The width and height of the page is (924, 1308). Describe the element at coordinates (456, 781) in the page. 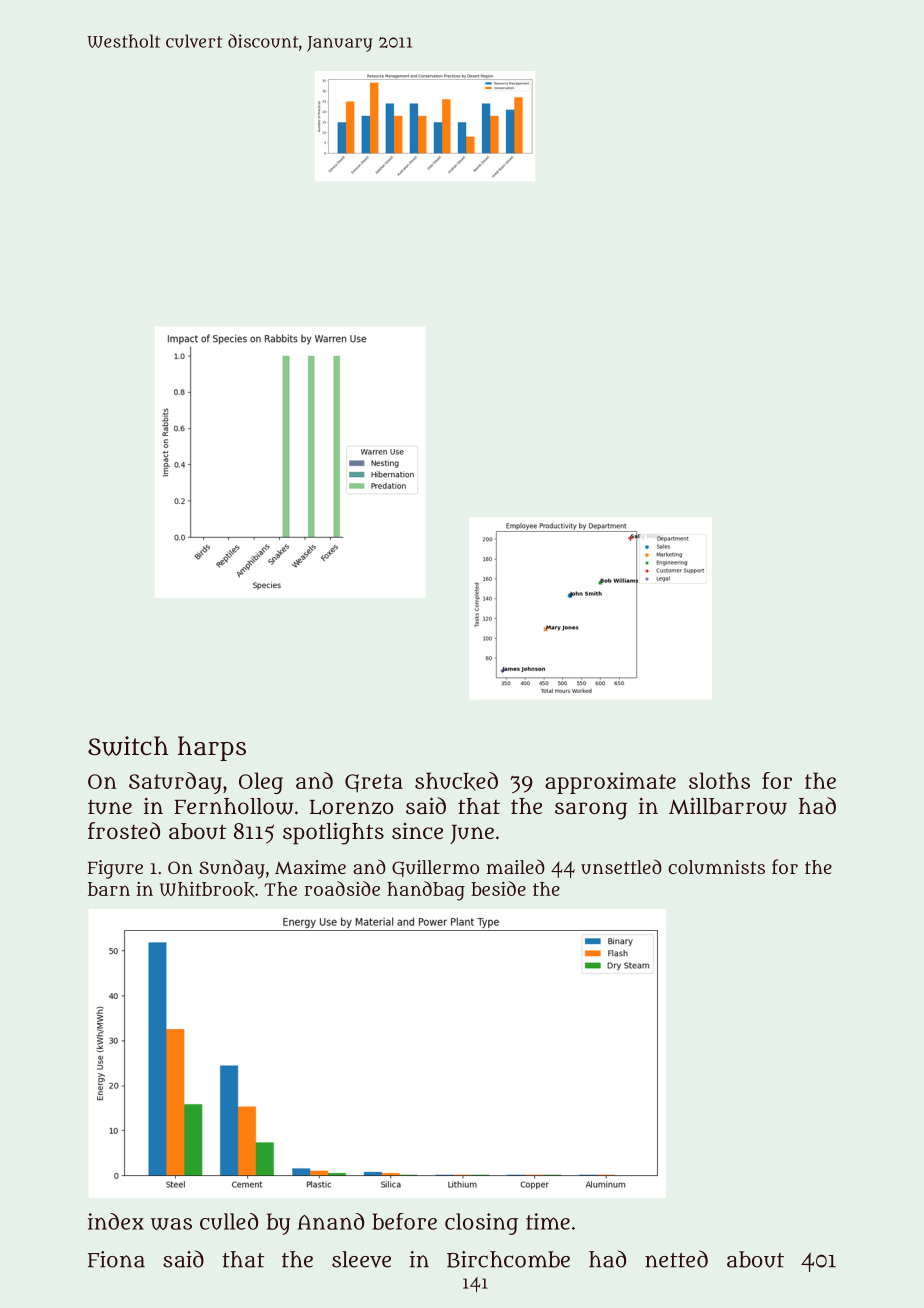

I see `shucked` at that location.
